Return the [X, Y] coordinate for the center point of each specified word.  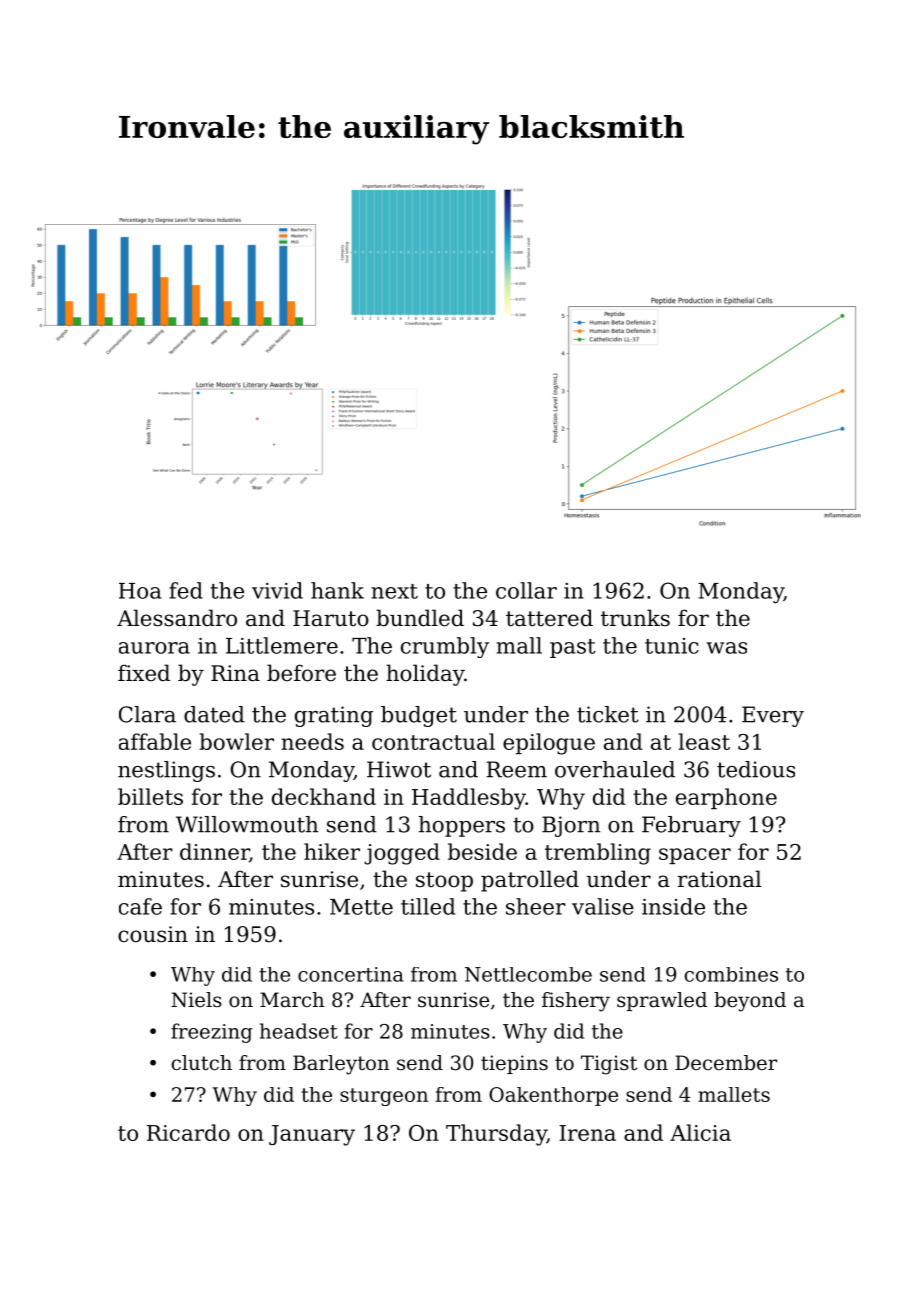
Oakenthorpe [553, 1096]
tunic [672, 646]
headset [299, 1031]
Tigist [609, 1065]
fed [186, 590]
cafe [140, 906]
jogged [402, 854]
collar [526, 590]
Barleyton [341, 1065]
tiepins [514, 1064]
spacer [695, 856]
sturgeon [384, 1097]
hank [337, 590]
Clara [147, 714]
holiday [425, 675]
